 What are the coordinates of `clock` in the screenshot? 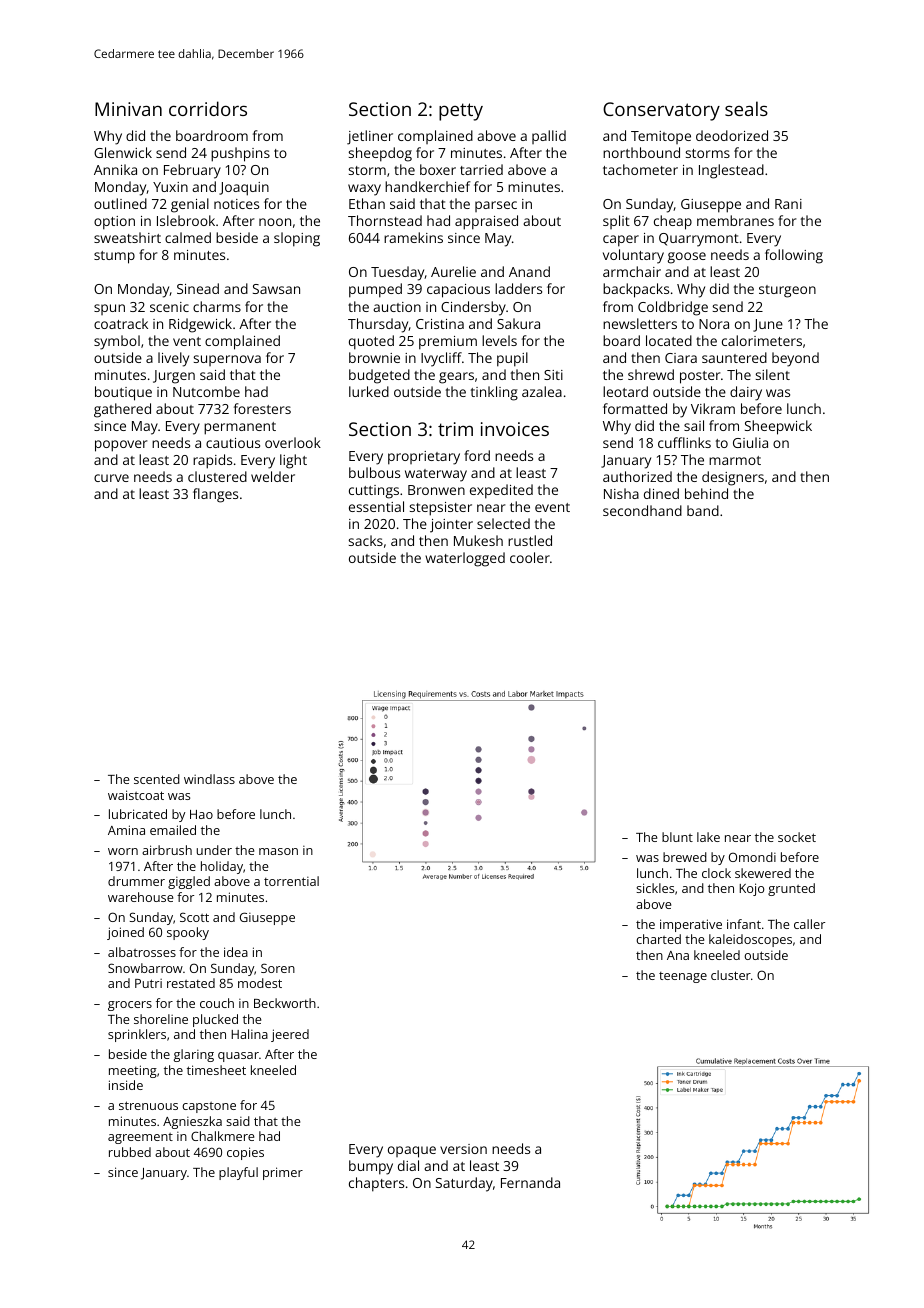 It's located at (716, 873).
